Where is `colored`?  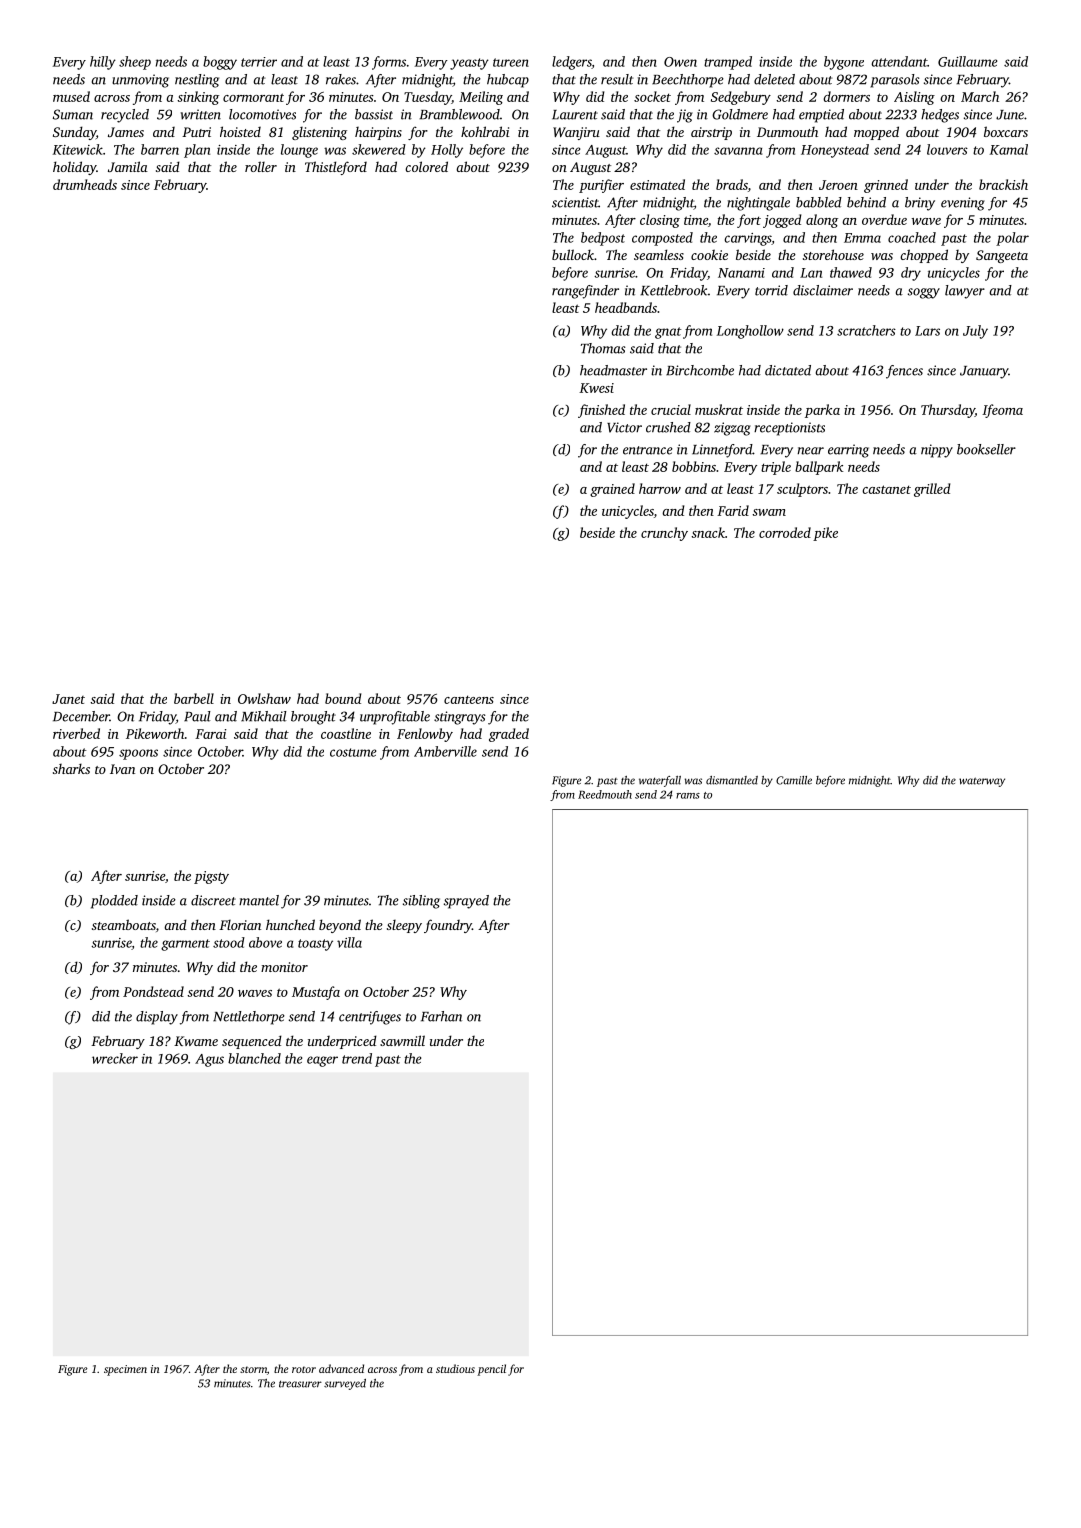 colored is located at coordinates (426, 166).
